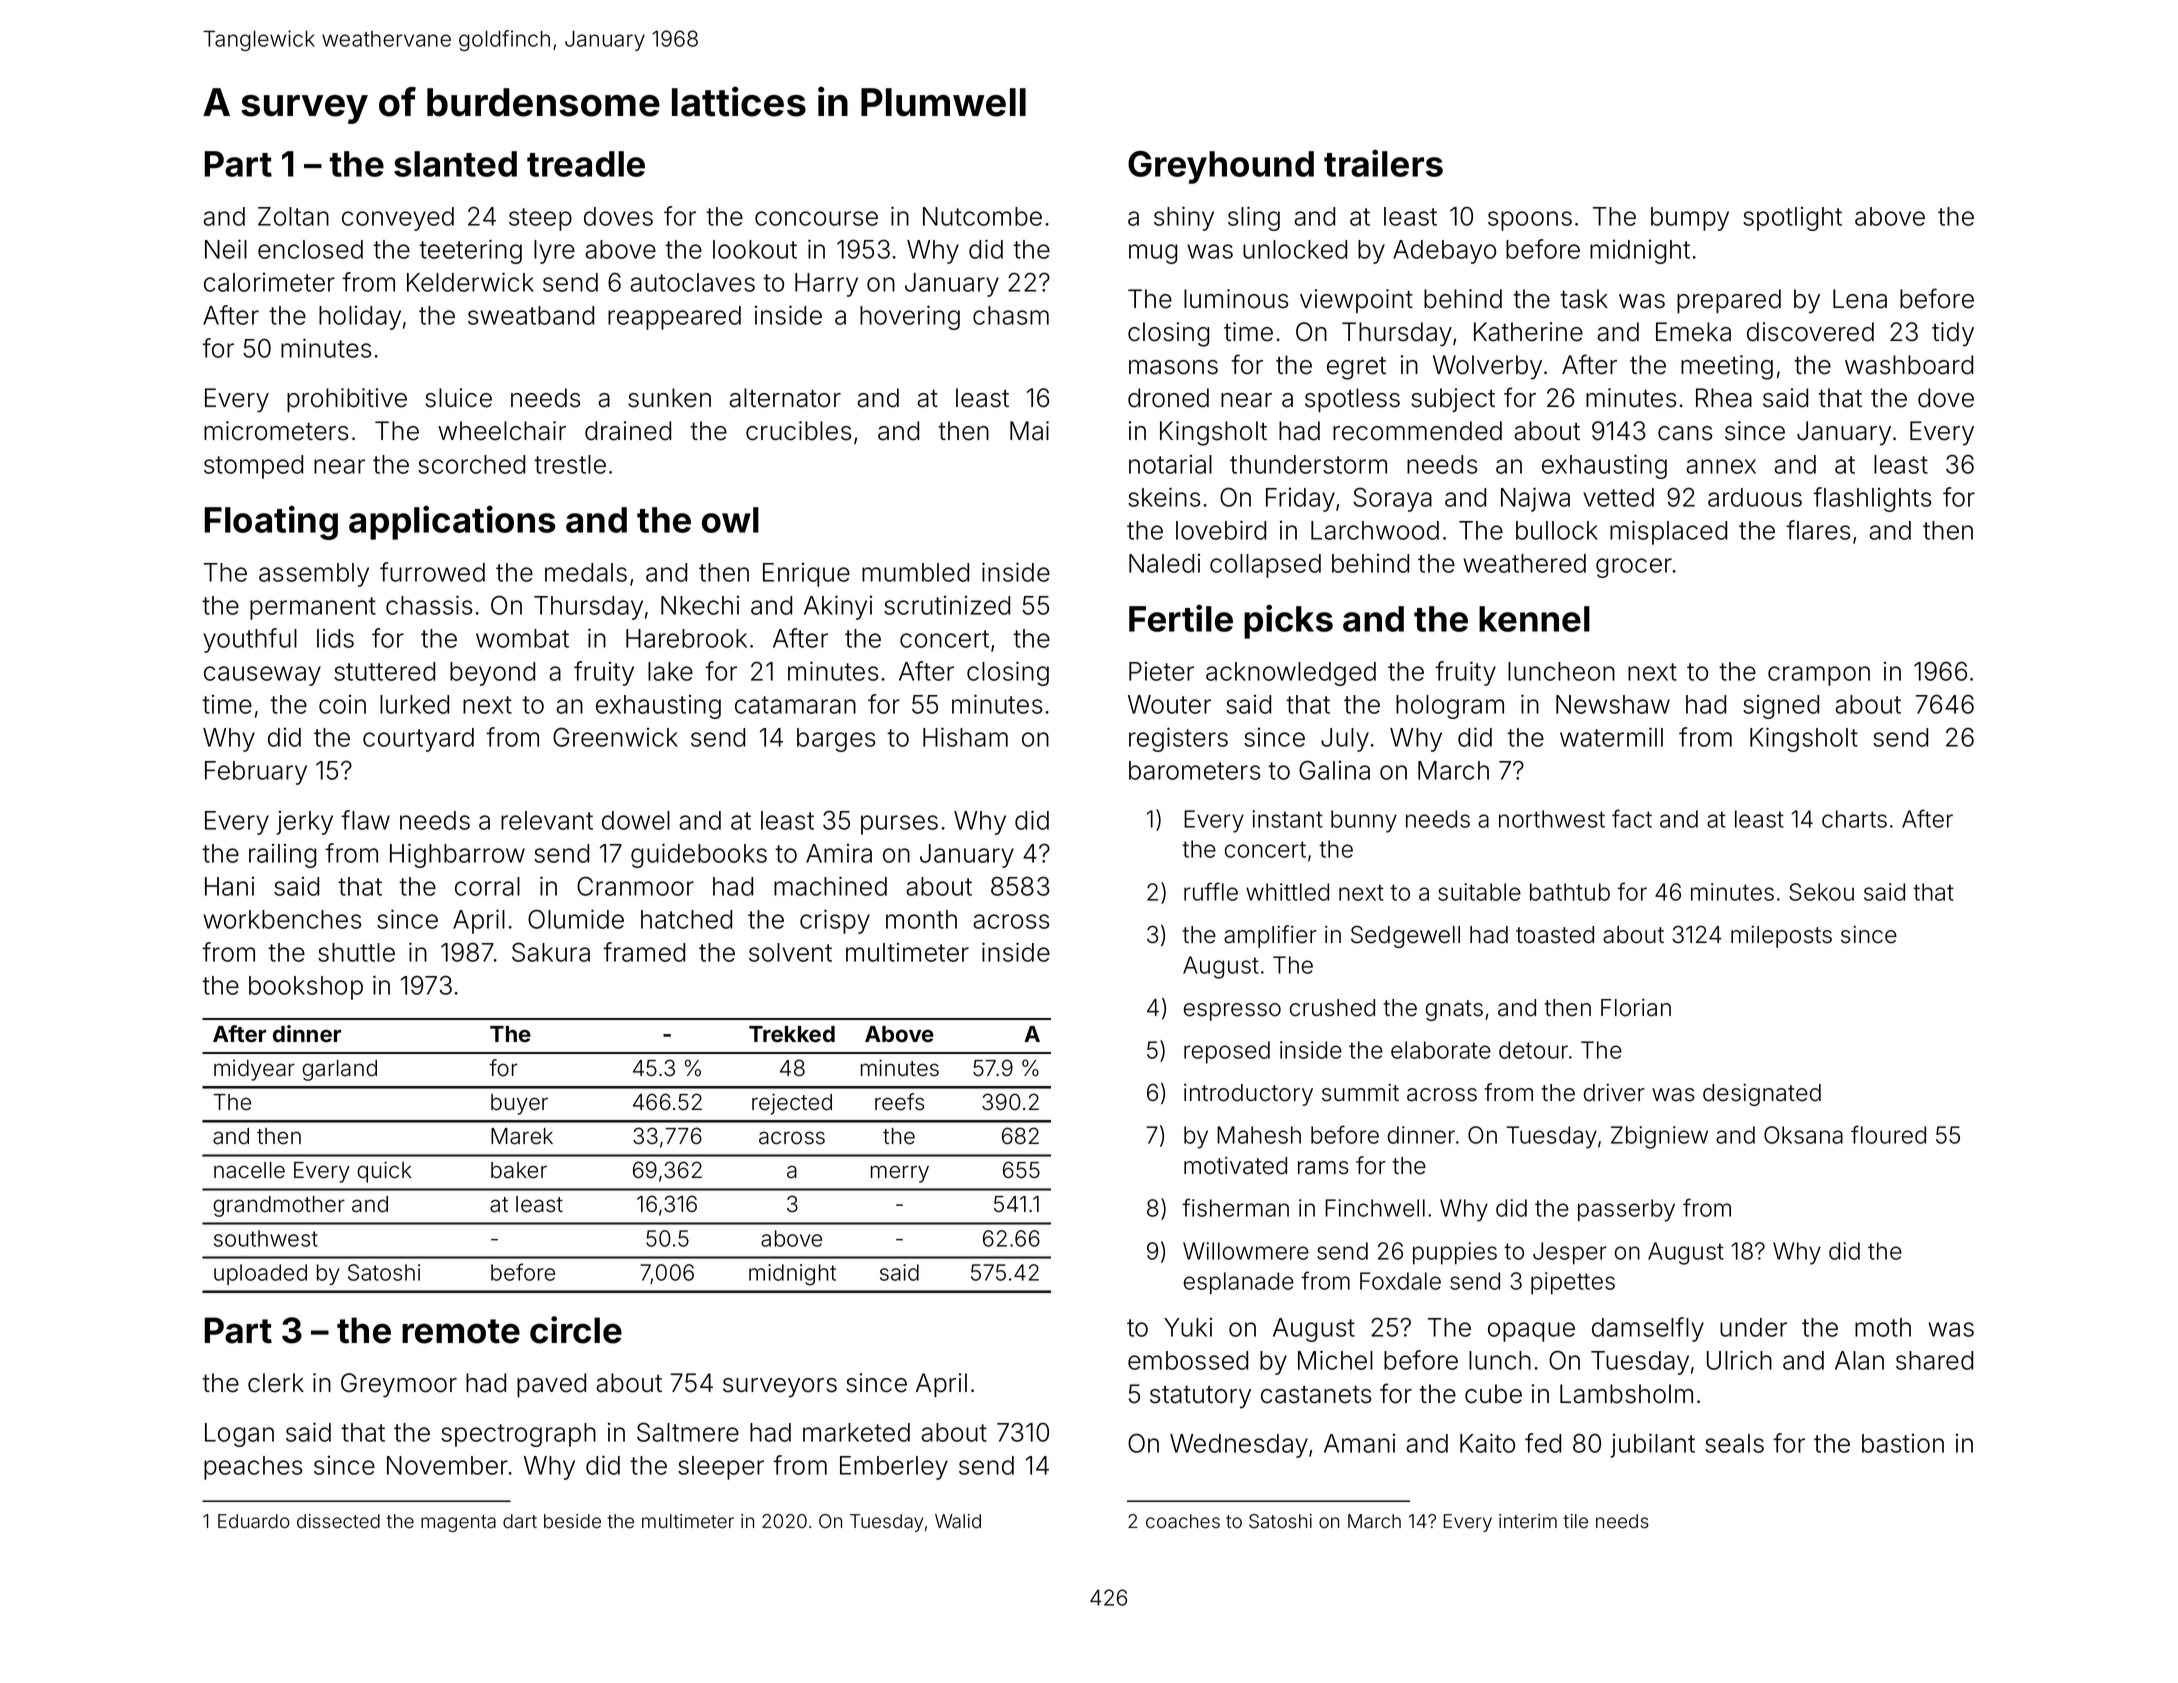 The width and height of the screenshot is (2178, 1683). Describe the element at coordinates (458, 1523) in the screenshot. I see `magenta` at that location.
